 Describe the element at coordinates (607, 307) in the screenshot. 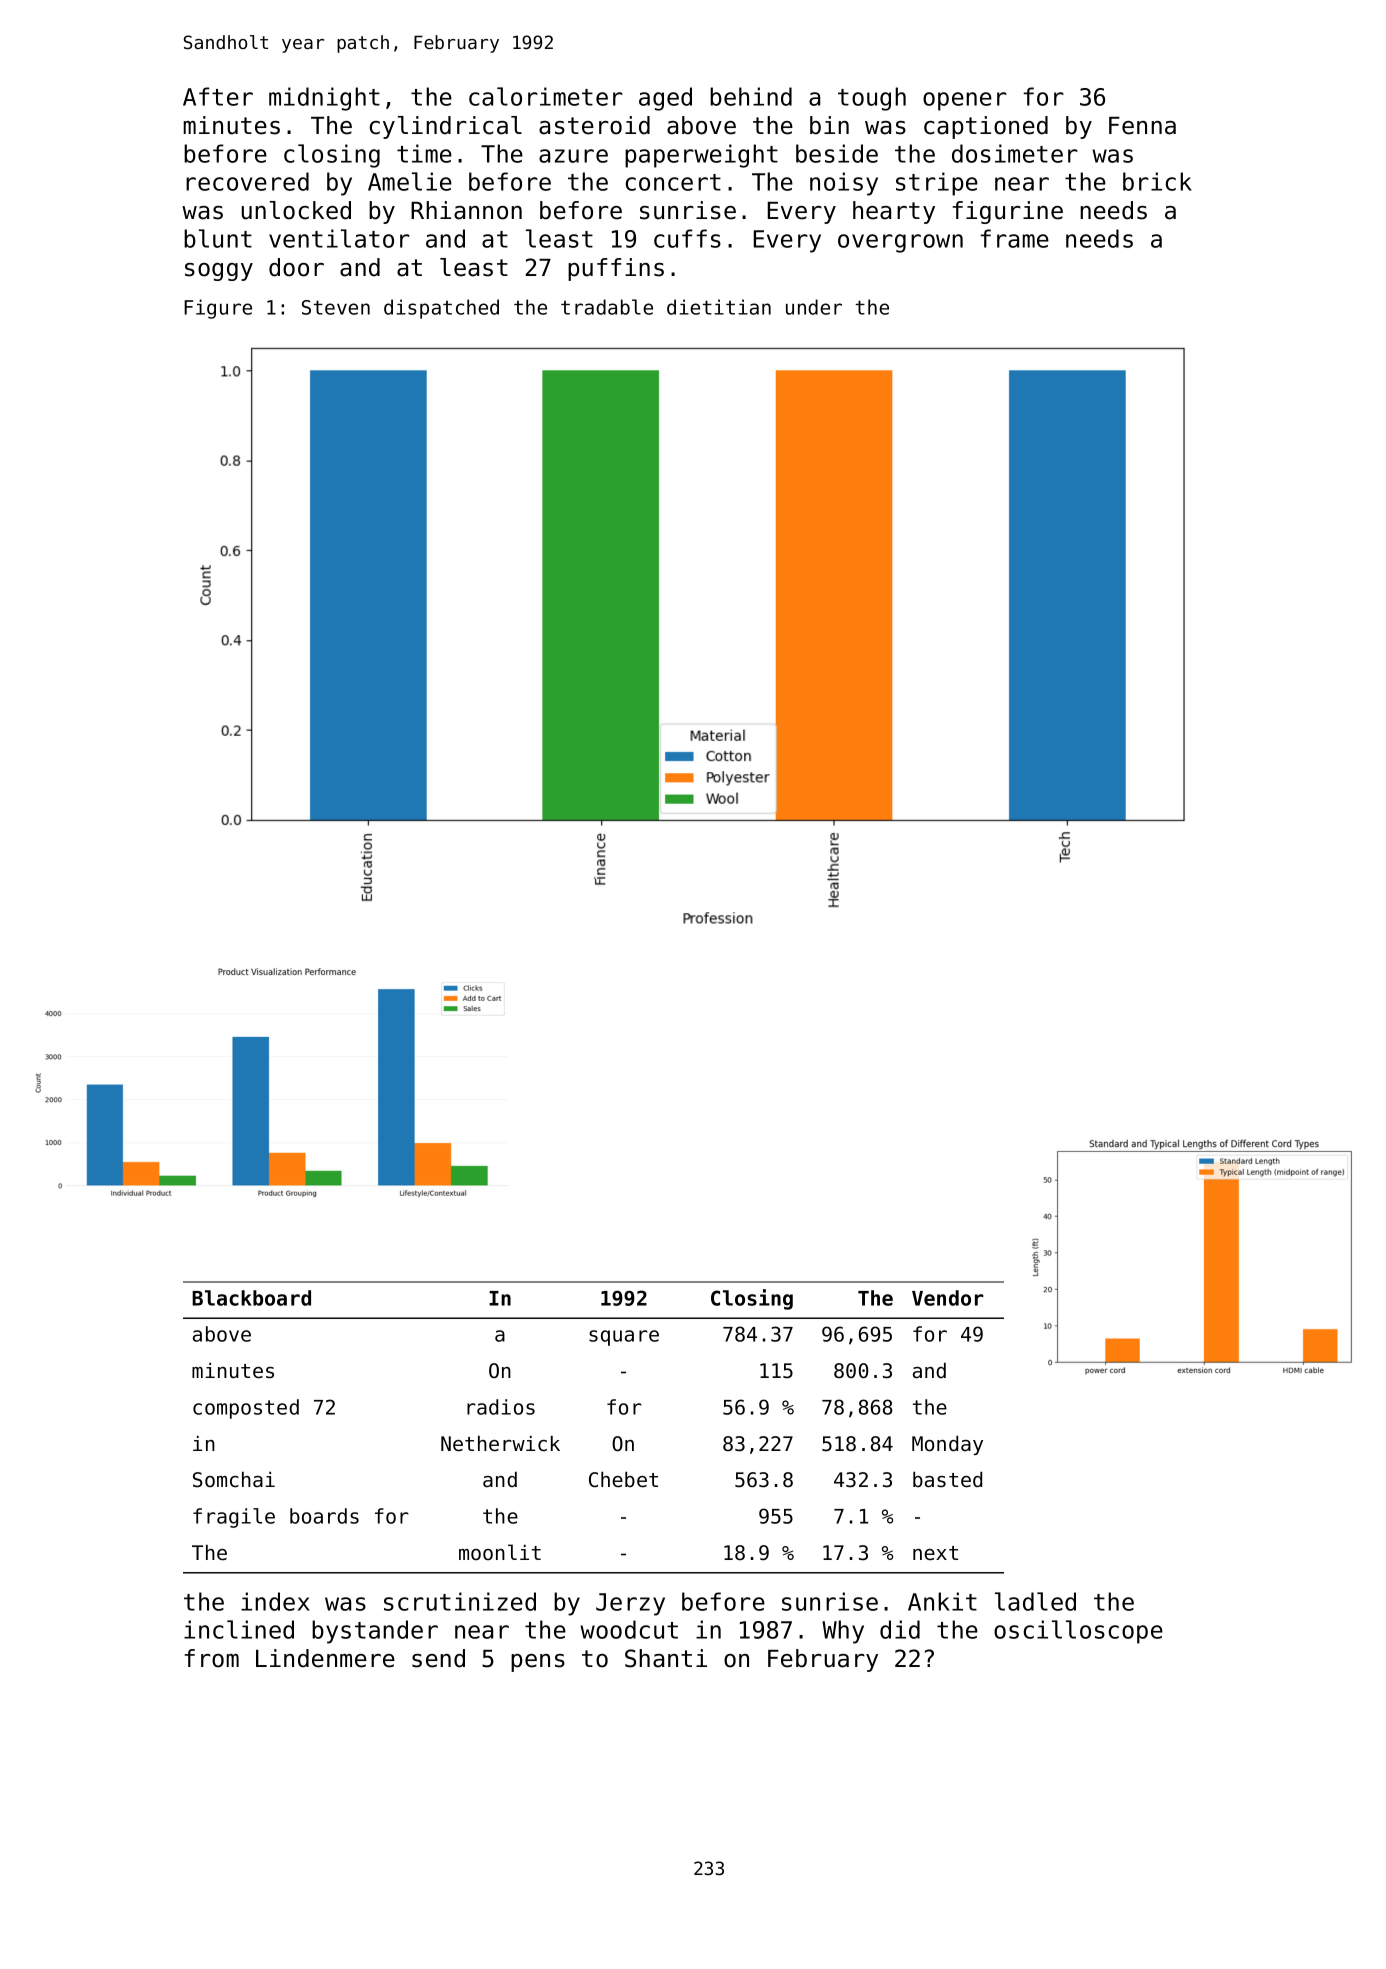

I see `tradable` at that location.
